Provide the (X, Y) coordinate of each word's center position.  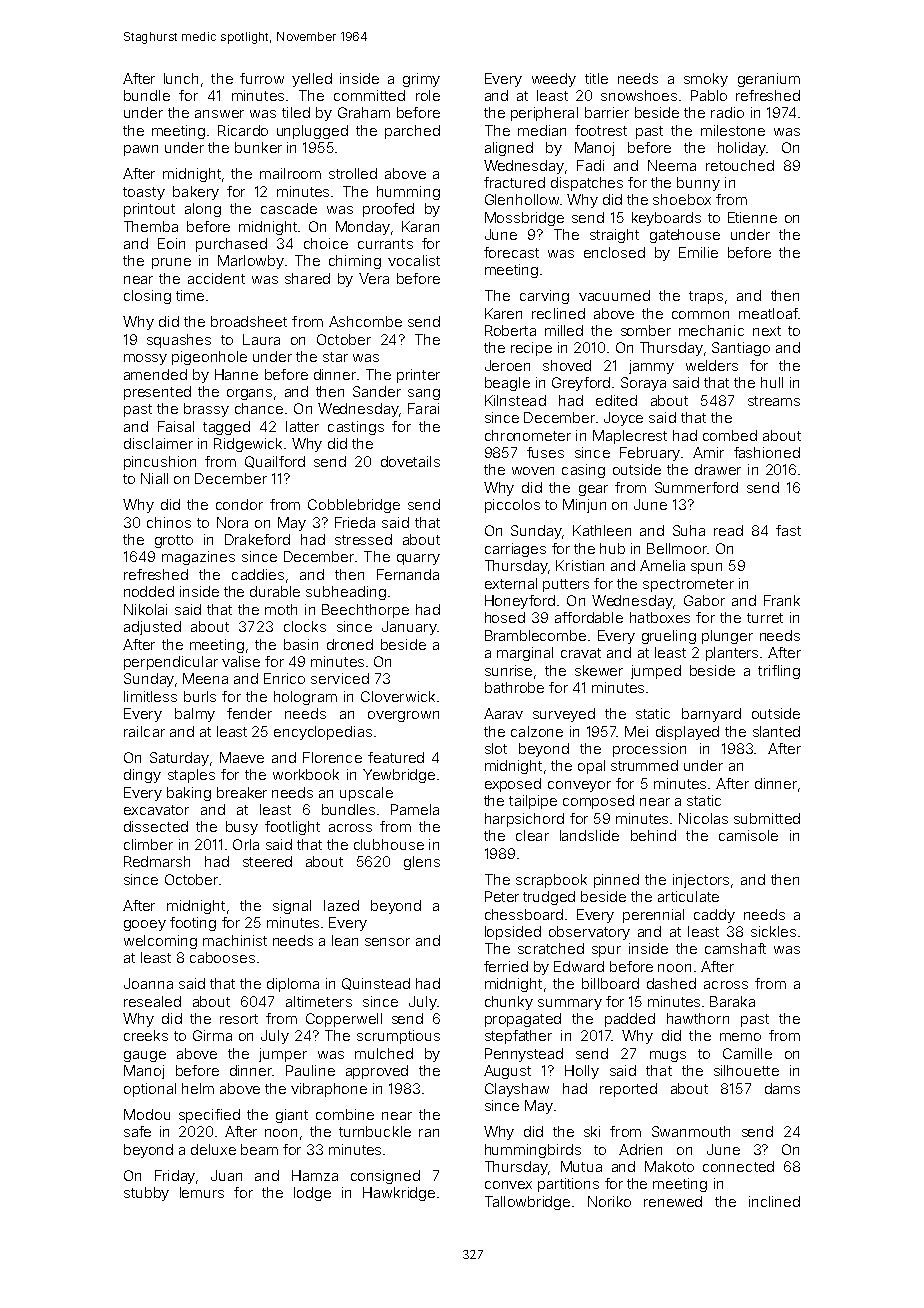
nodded (149, 591)
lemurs (202, 1192)
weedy (554, 80)
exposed (513, 785)
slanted (776, 731)
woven (533, 471)
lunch (181, 78)
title (596, 78)
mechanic (711, 330)
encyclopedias (323, 733)
